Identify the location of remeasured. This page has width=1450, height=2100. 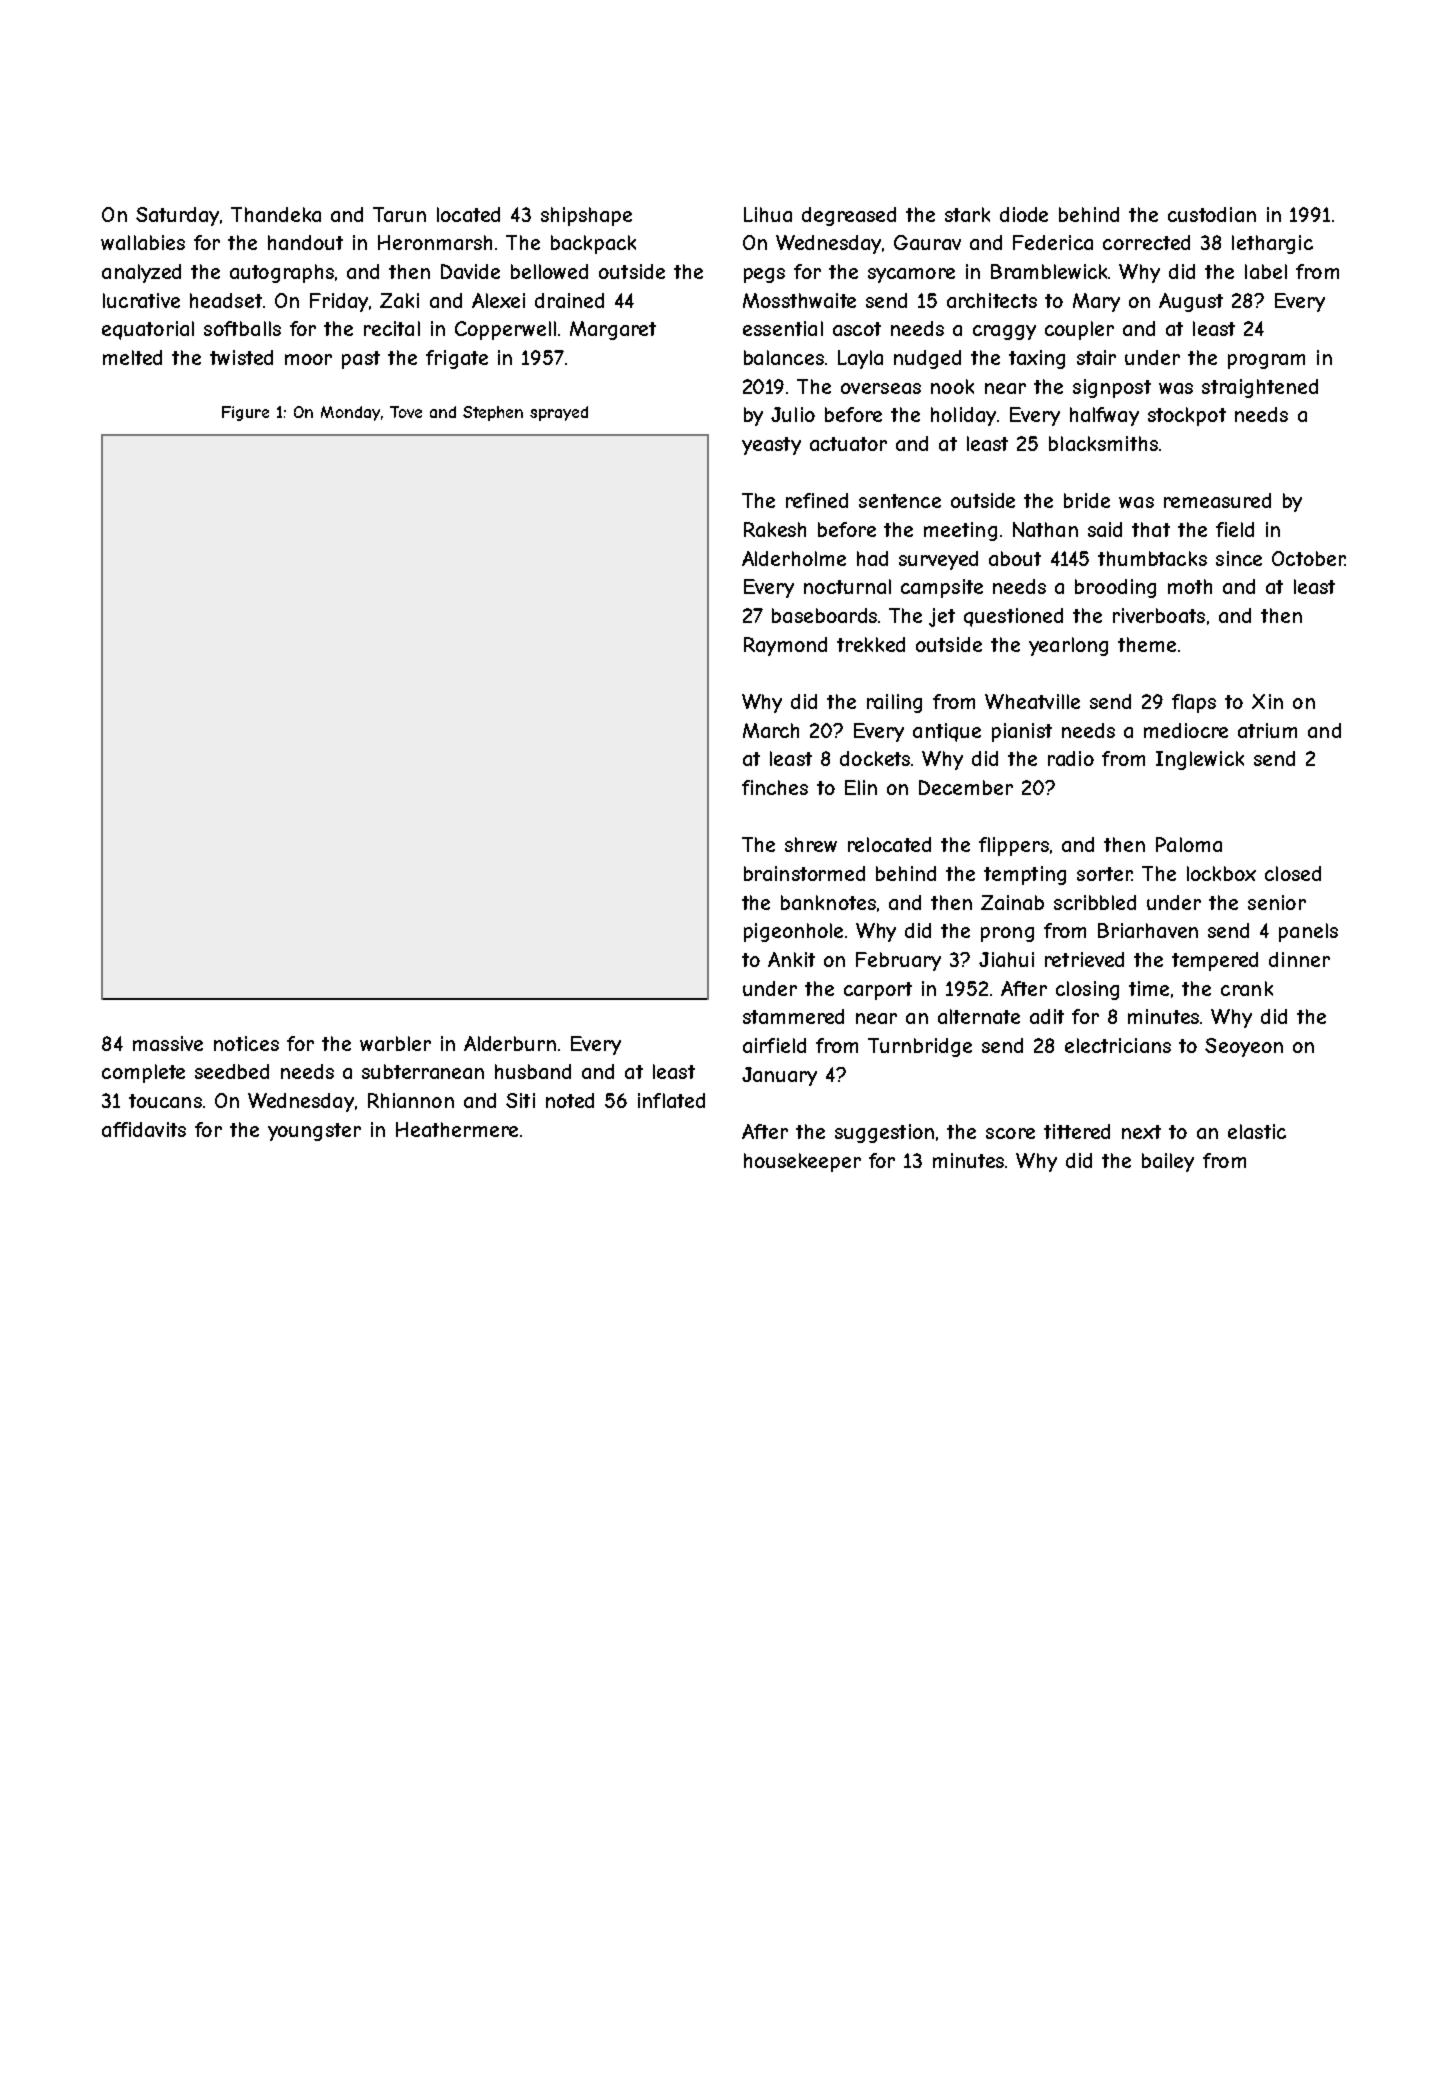
(1217, 500).
